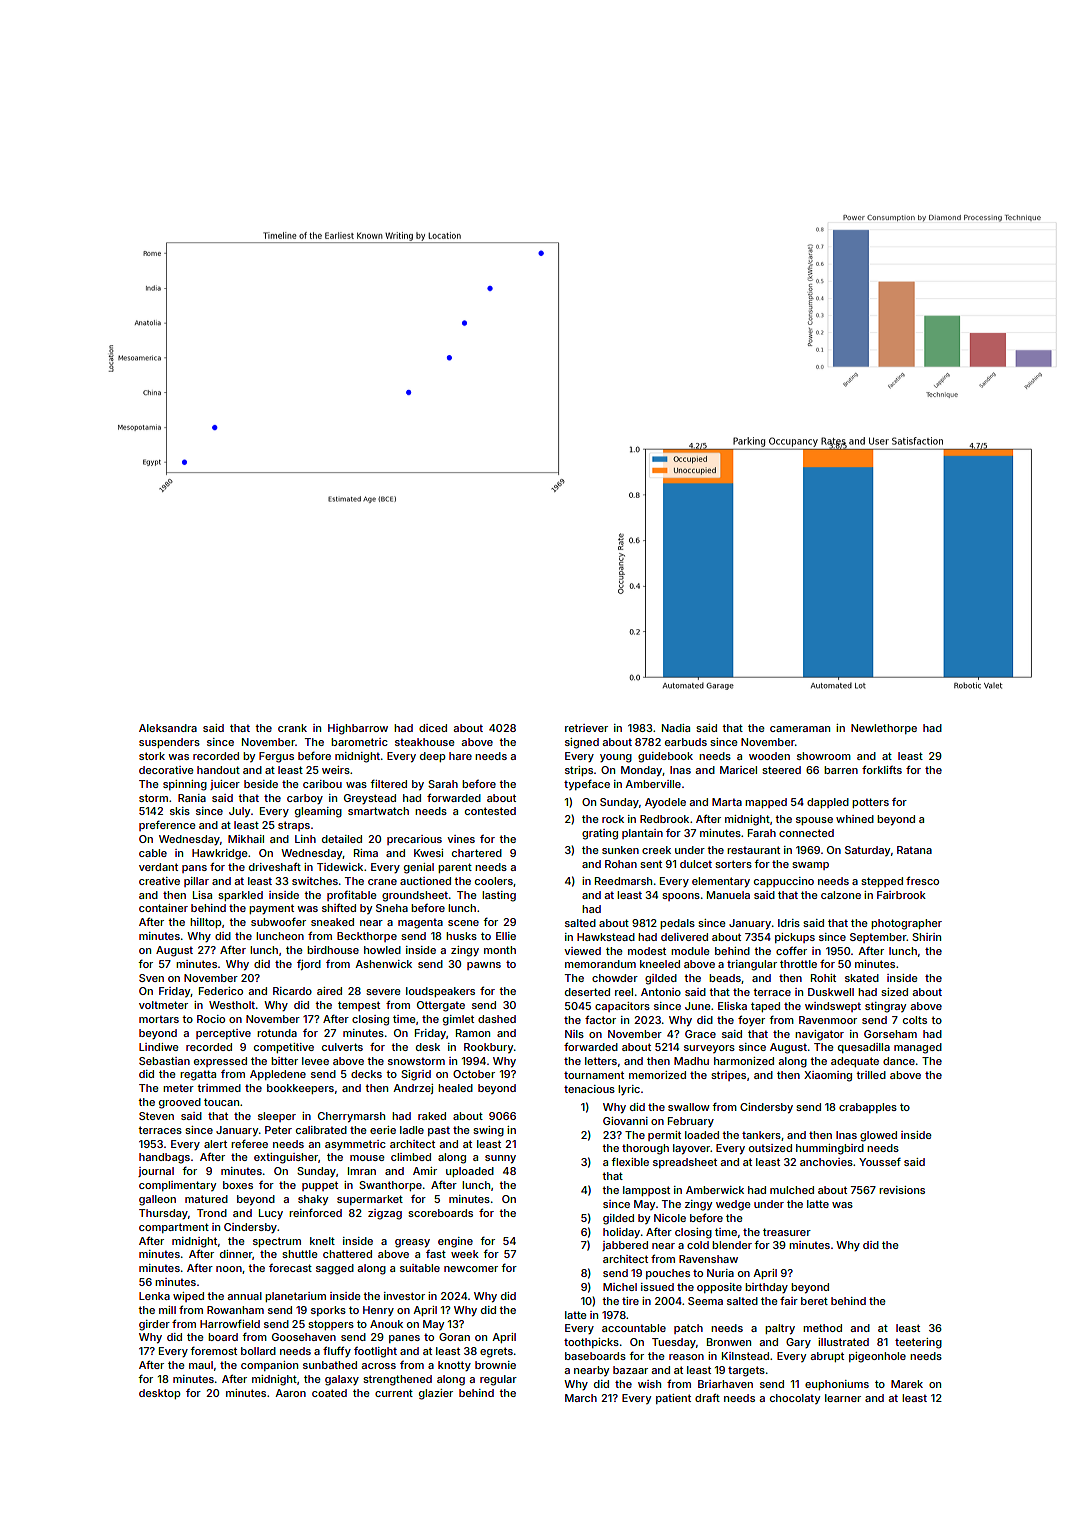  Describe the element at coordinates (432, 1116) in the document. I see `raked` at that location.
